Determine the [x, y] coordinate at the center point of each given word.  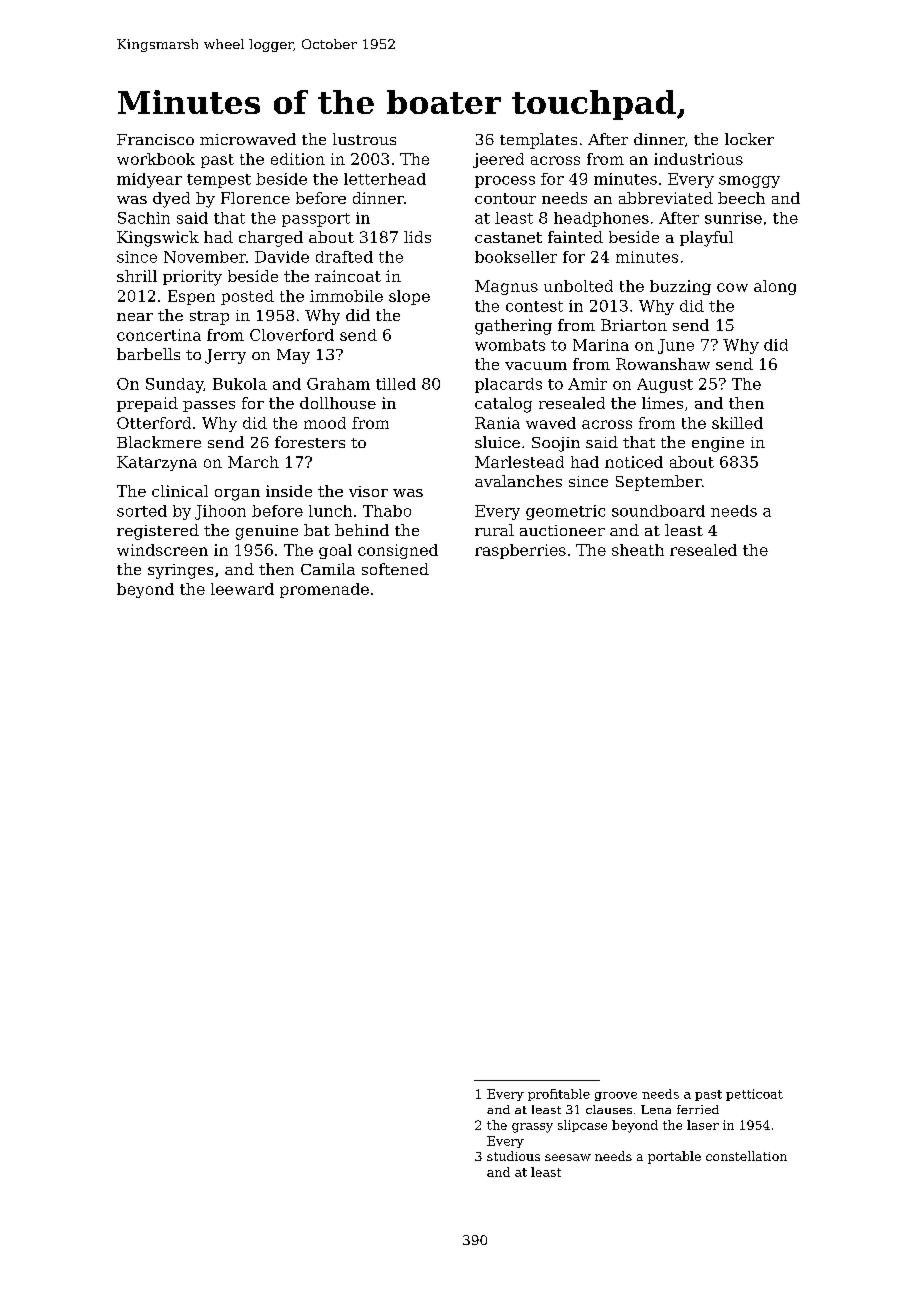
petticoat [754, 1095]
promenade [324, 590]
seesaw [568, 1157]
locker [749, 139]
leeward [242, 589]
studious [513, 1156]
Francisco [155, 139]
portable [674, 1157]
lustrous [364, 139]
